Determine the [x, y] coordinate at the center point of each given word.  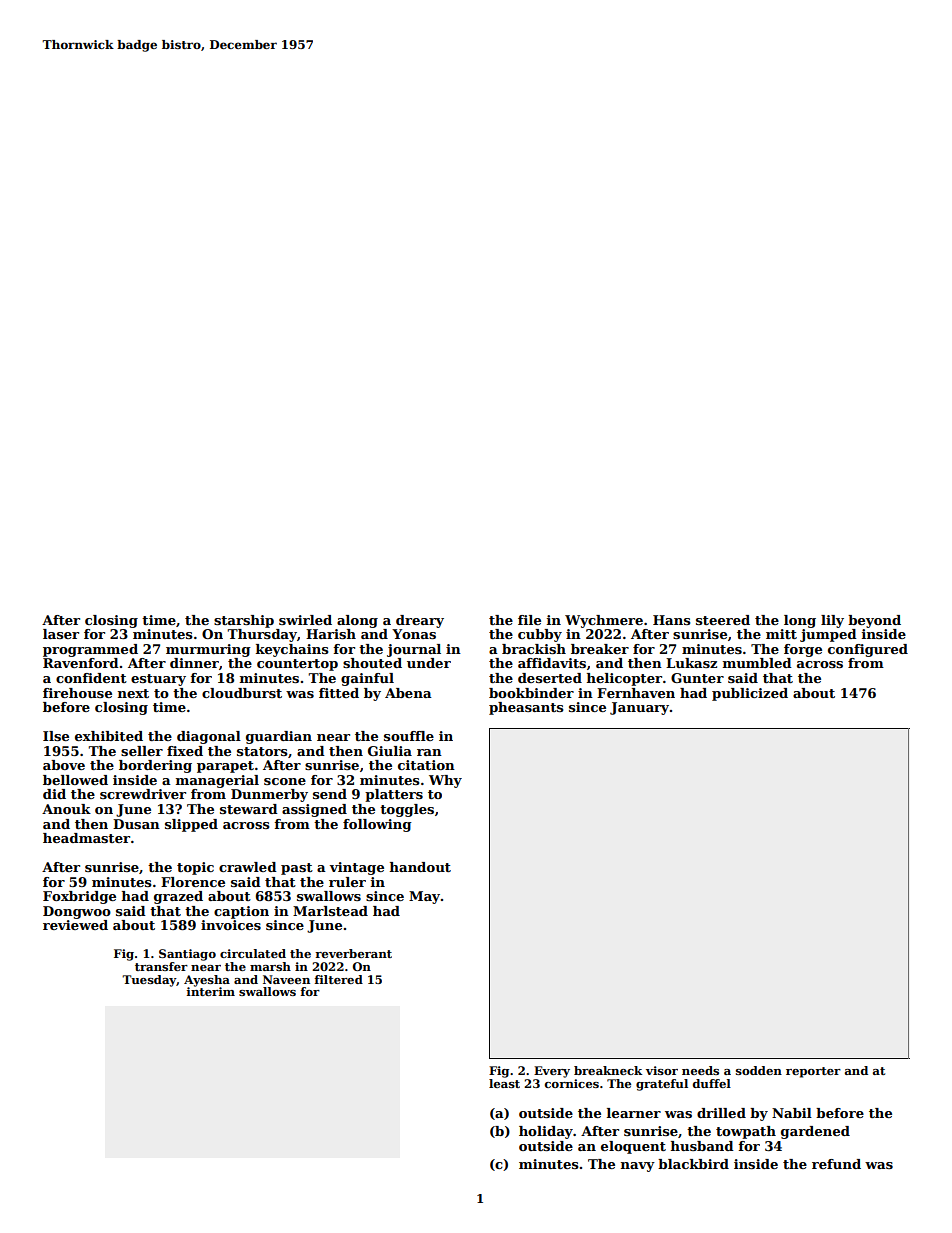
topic [195, 868]
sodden [759, 1070]
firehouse [77, 693]
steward [249, 809]
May [424, 897]
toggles [407, 810]
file [529, 620]
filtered [338, 979]
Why [445, 781]
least [504, 1083]
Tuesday [149, 981]
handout [420, 867]
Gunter [697, 678]
